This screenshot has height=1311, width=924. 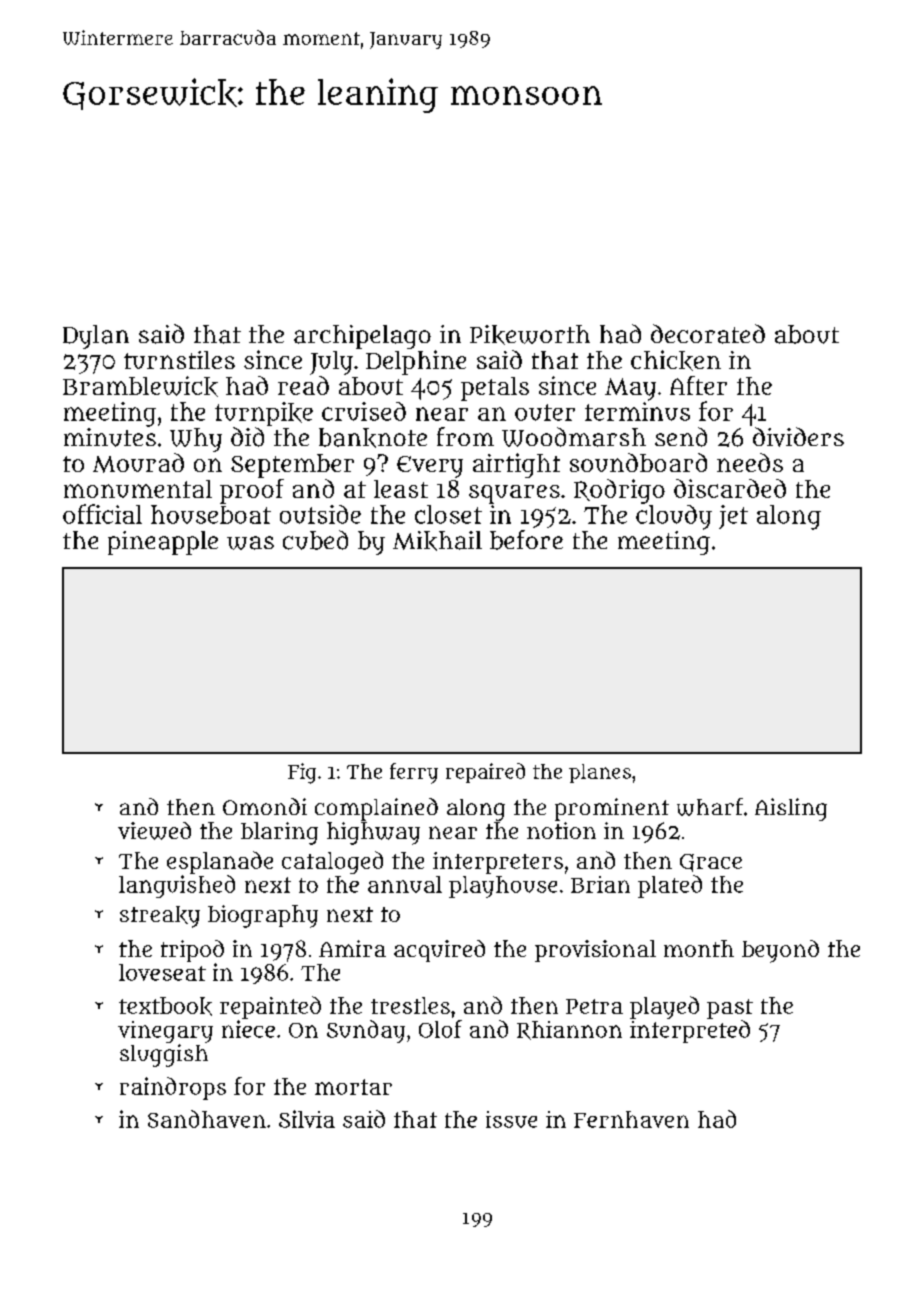 What do you see at coordinates (173, 1088) in the screenshot?
I see `raindrops` at bounding box center [173, 1088].
